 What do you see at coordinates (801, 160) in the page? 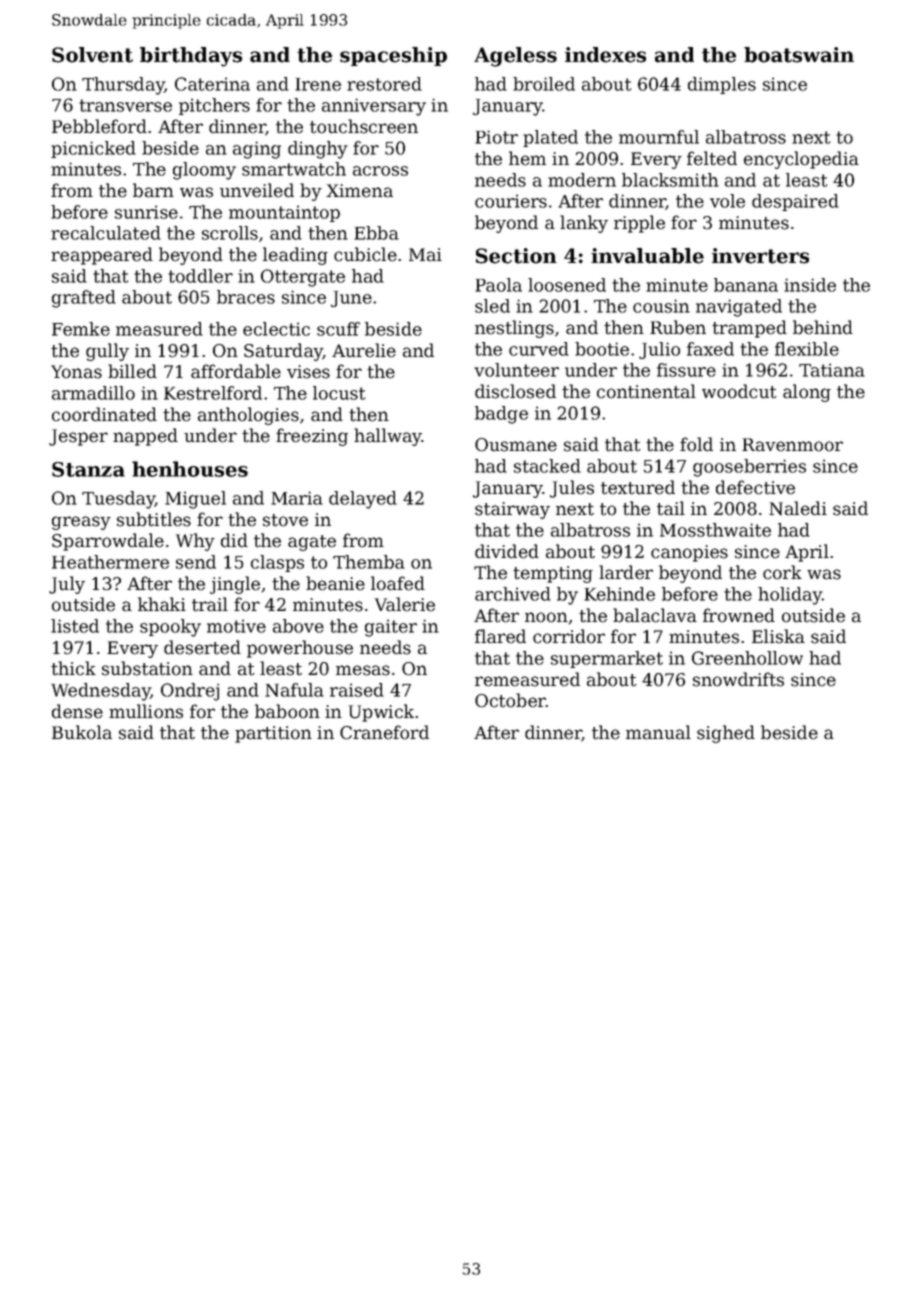
I see `encyclopedia` at bounding box center [801, 160].
